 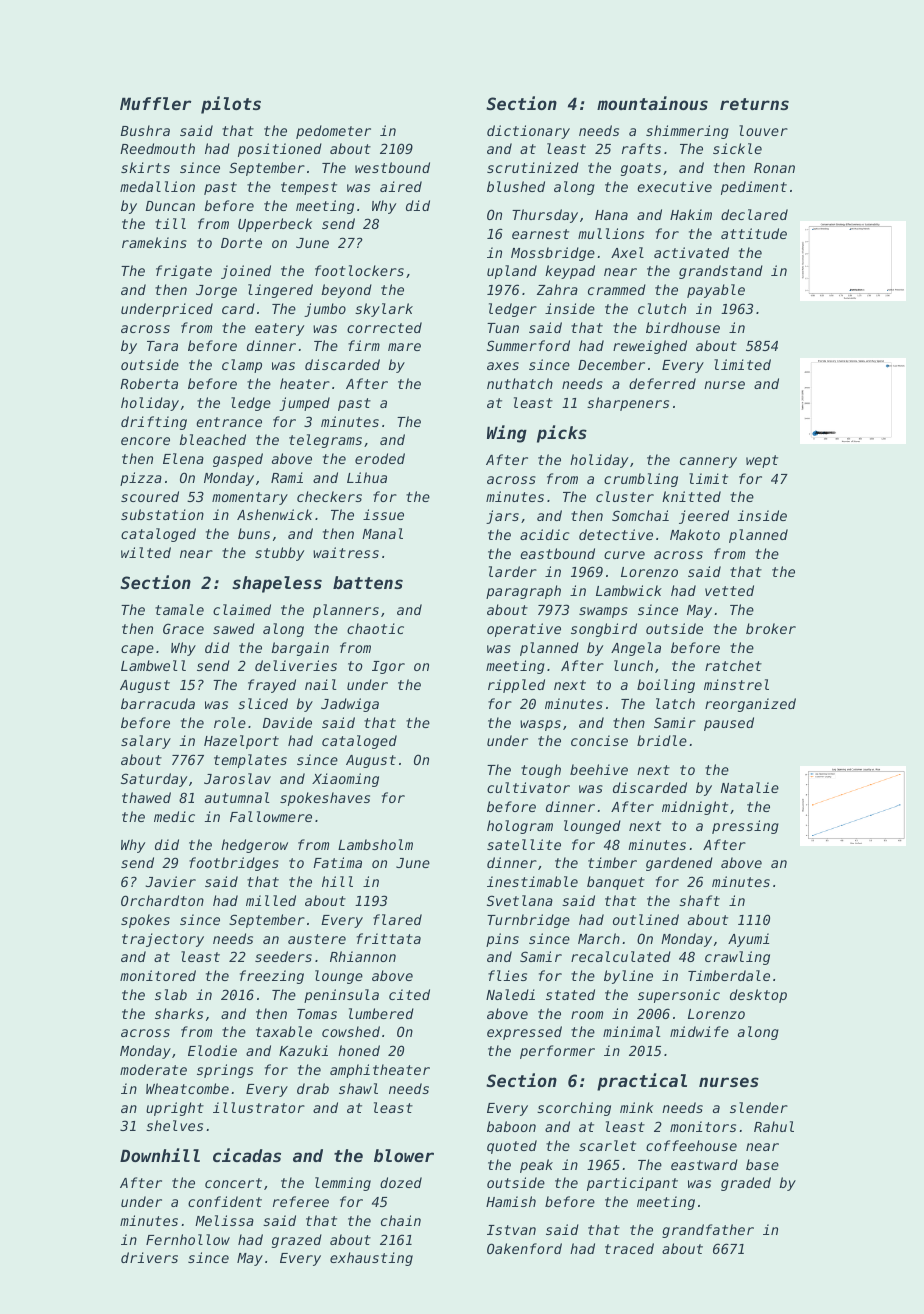 What do you see at coordinates (157, 148) in the screenshot?
I see `Reedmouth` at bounding box center [157, 148].
